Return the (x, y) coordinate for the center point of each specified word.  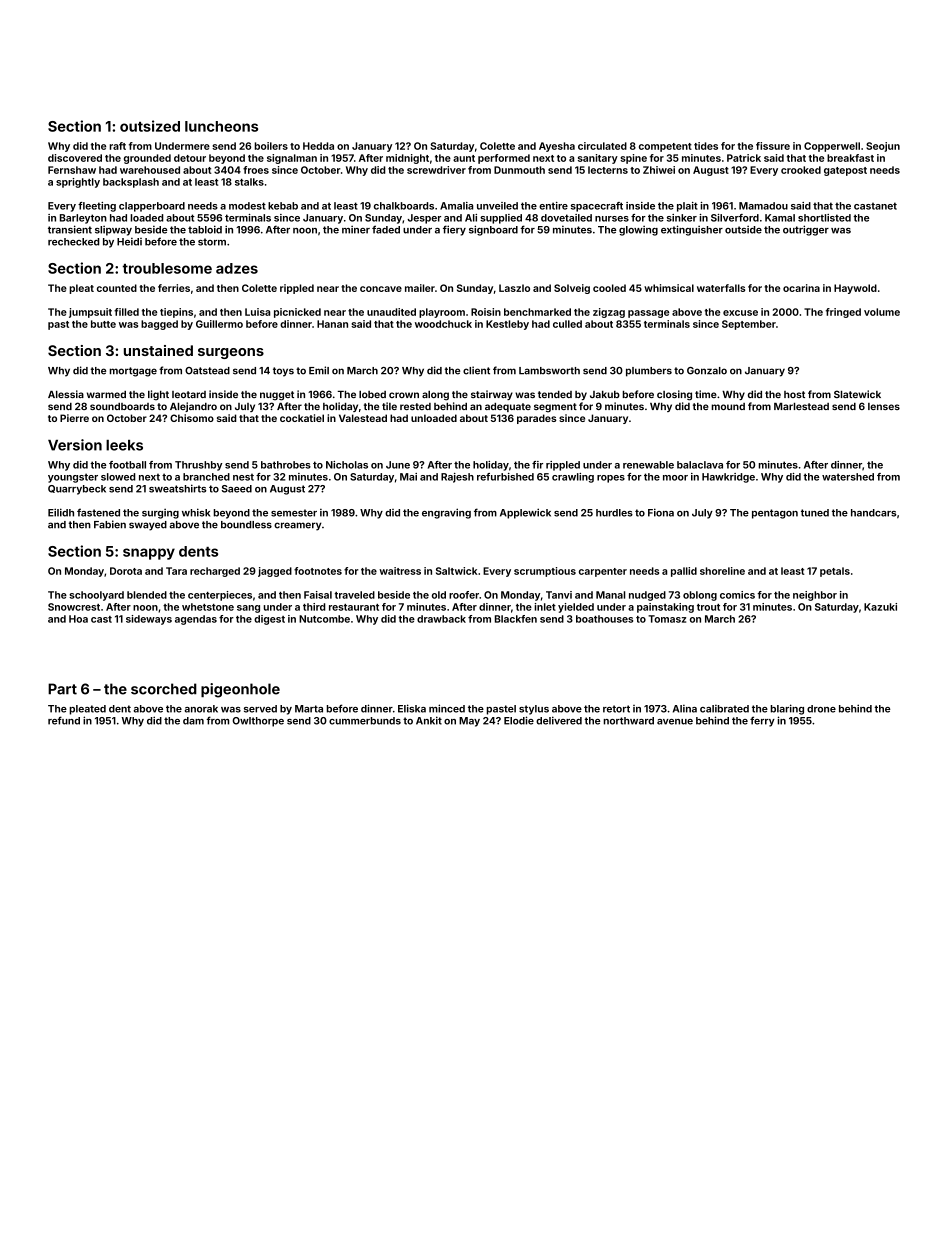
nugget (277, 396)
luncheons (221, 126)
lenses (884, 406)
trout (708, 607)
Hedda (318, 146)
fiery (454, 230)
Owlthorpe (258, 722)
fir (537, 465)
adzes (237, 268)
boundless (246, 525)
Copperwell (832, 147)
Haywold (855, 289)
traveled (355, 595)
